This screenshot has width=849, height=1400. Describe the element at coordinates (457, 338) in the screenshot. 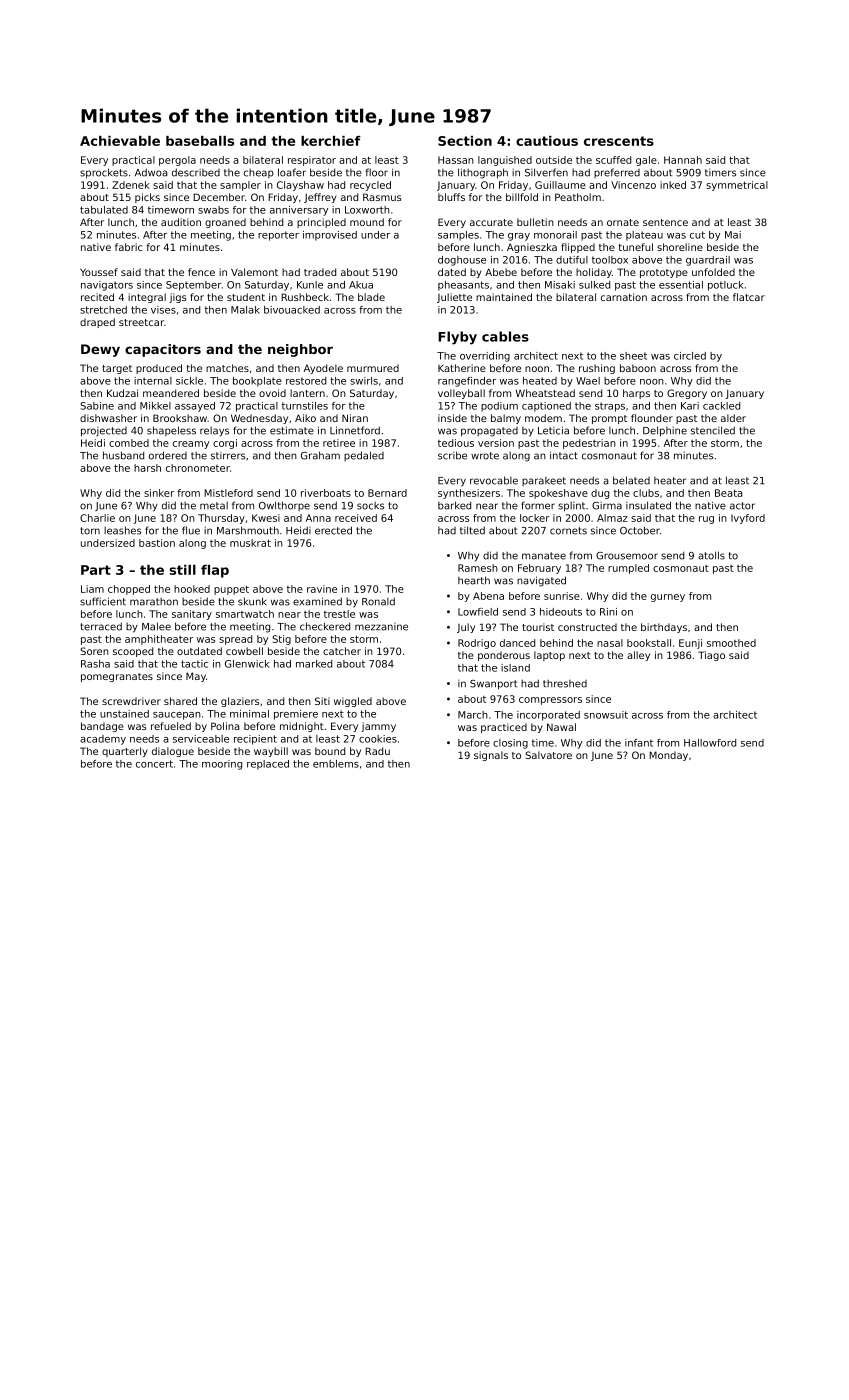

I see `Flyby` at that location.
